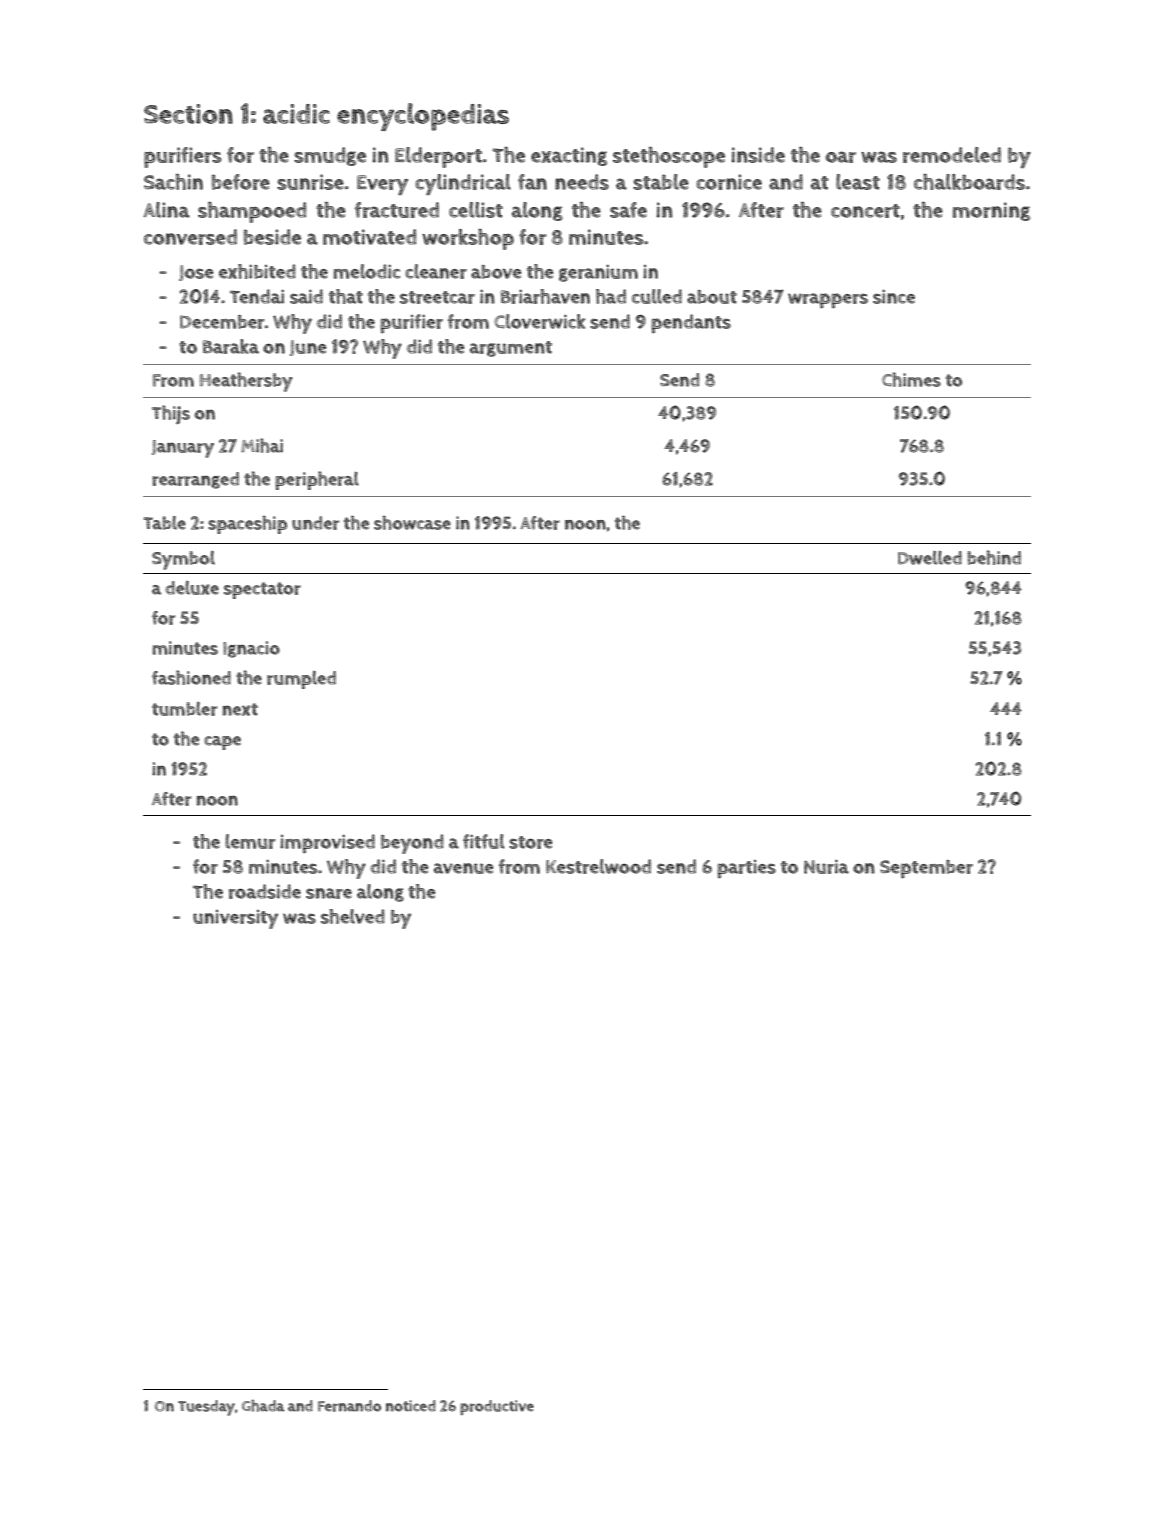 Image resolution: width=1174 pixels, height=1519 pixels. I want to click on productive, so click(497, 1407).
